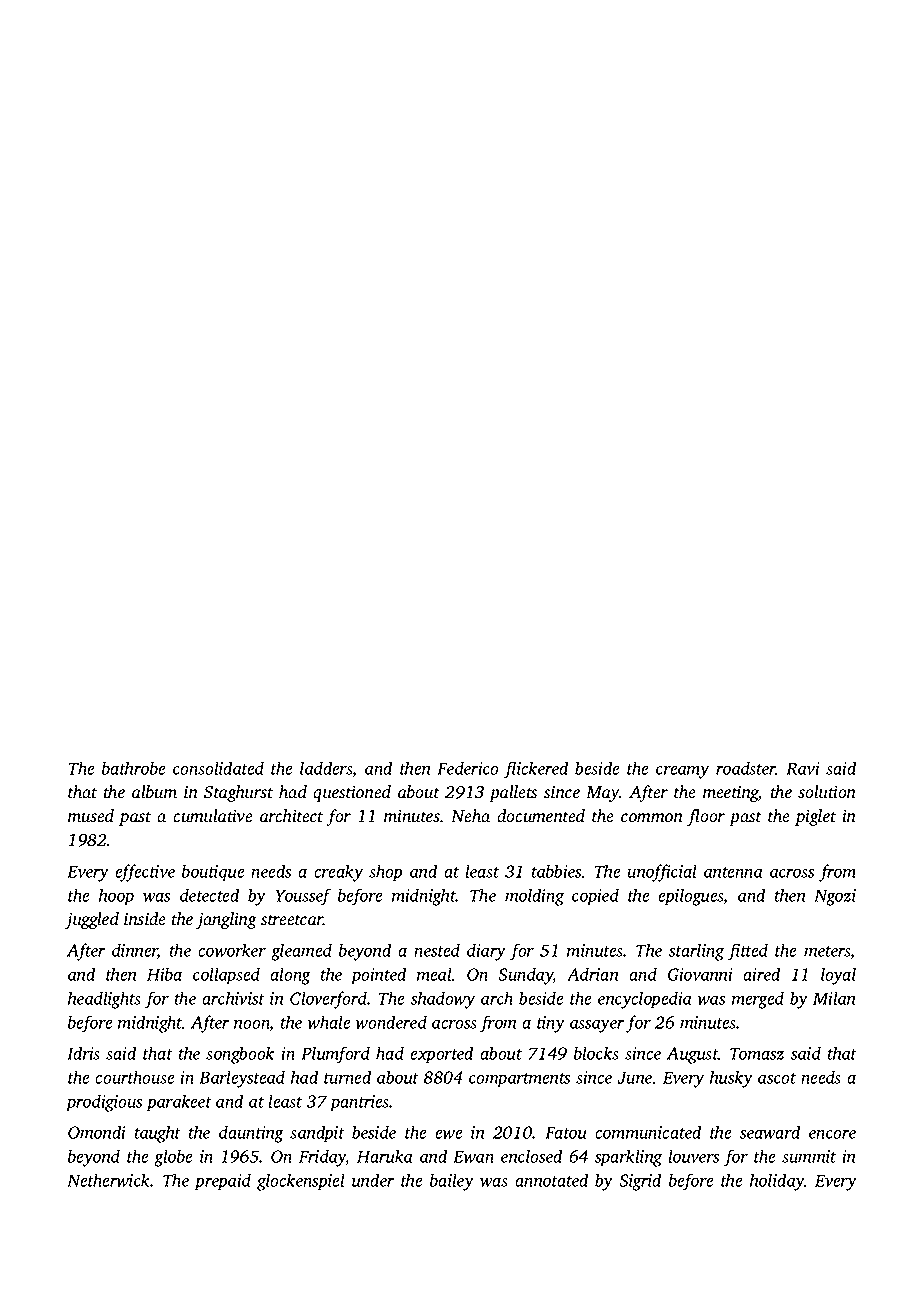 The image size is (924, 1311). Describe the element at coordinates (213, 816) in the document. I see `cumulative` at that location.
